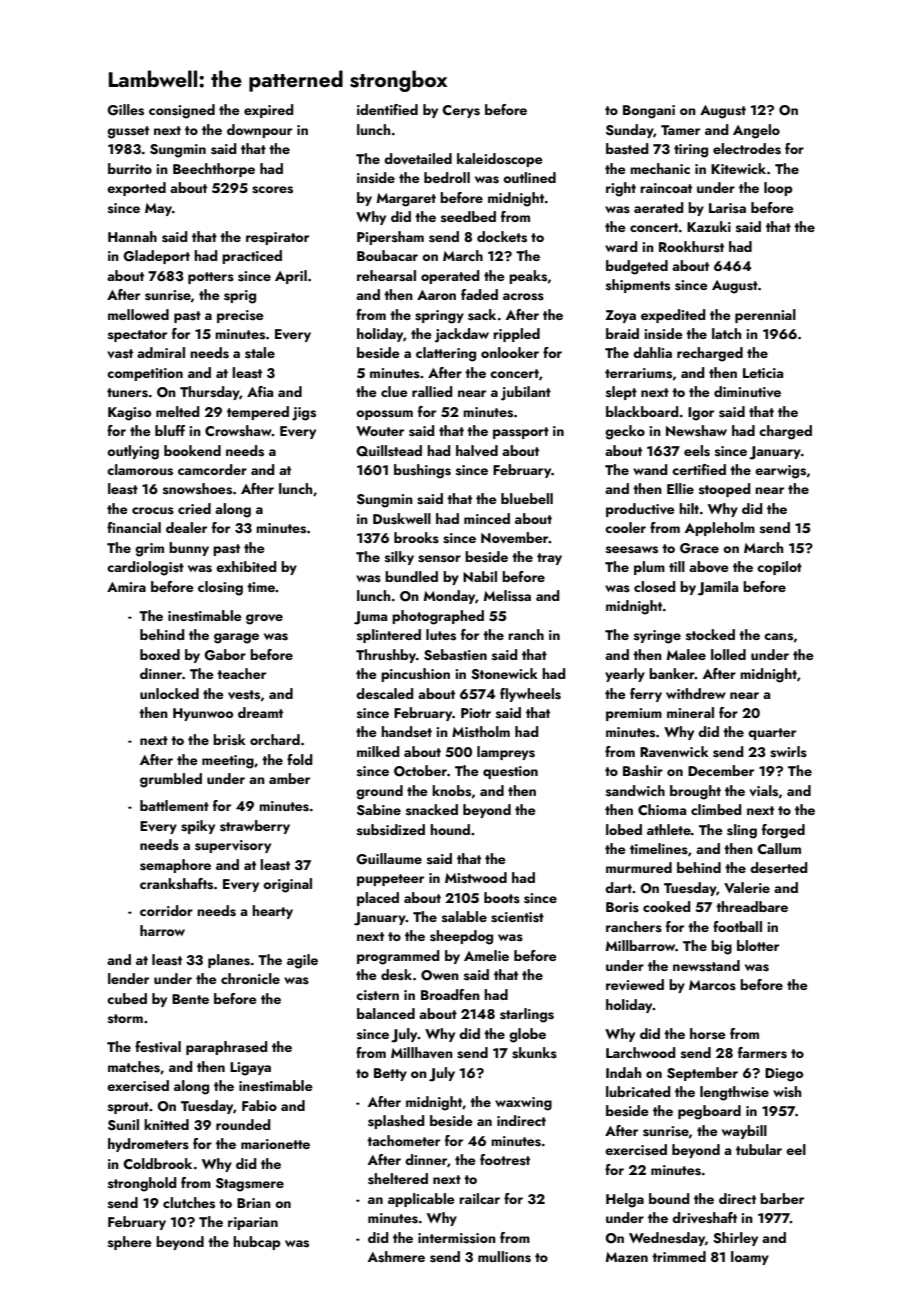  I want to click on mullions, so click(504, 1257).
